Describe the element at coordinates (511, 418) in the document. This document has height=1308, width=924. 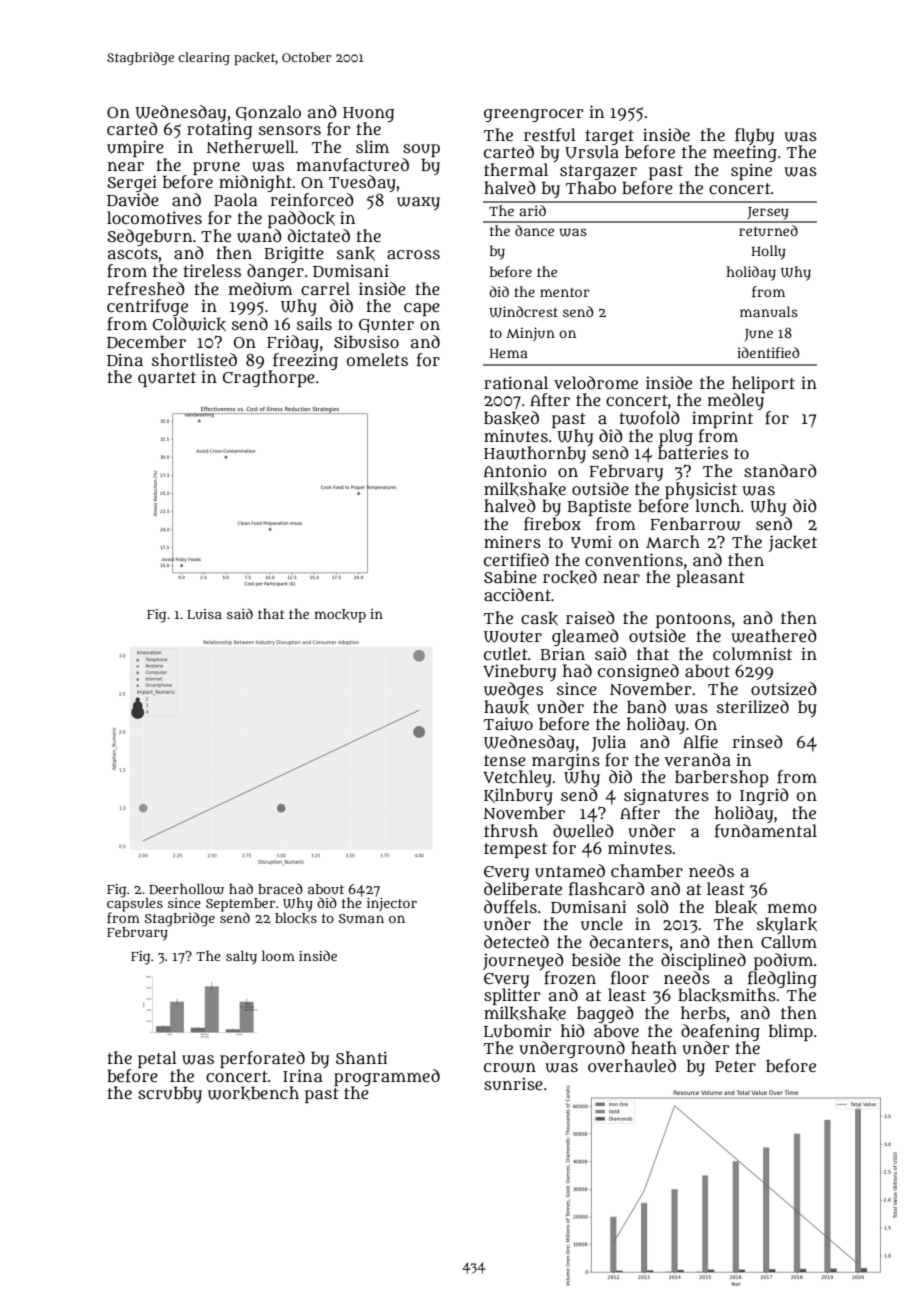
I see `basked` at that location.
